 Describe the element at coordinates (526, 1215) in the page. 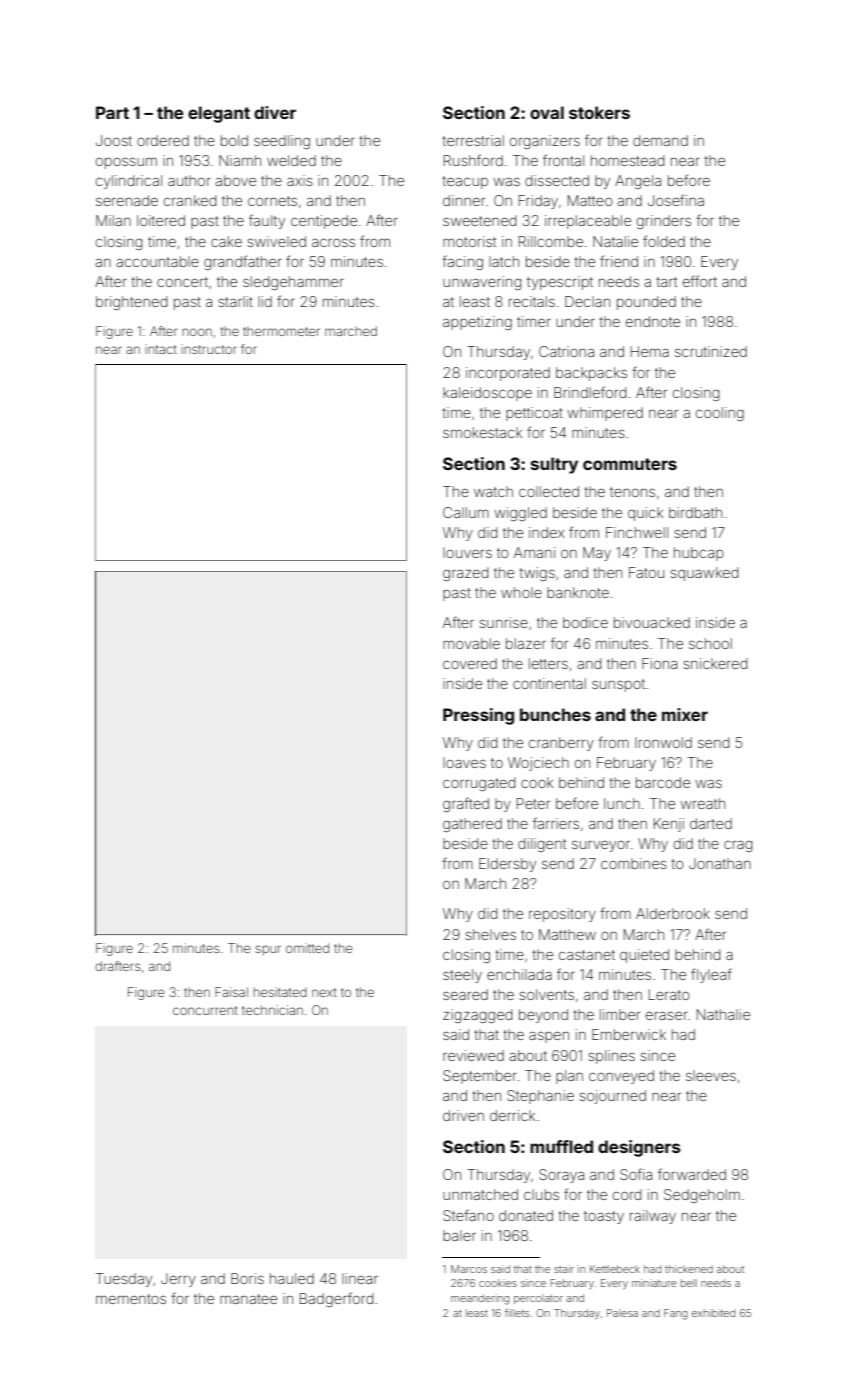

I see `donated` at that location.
